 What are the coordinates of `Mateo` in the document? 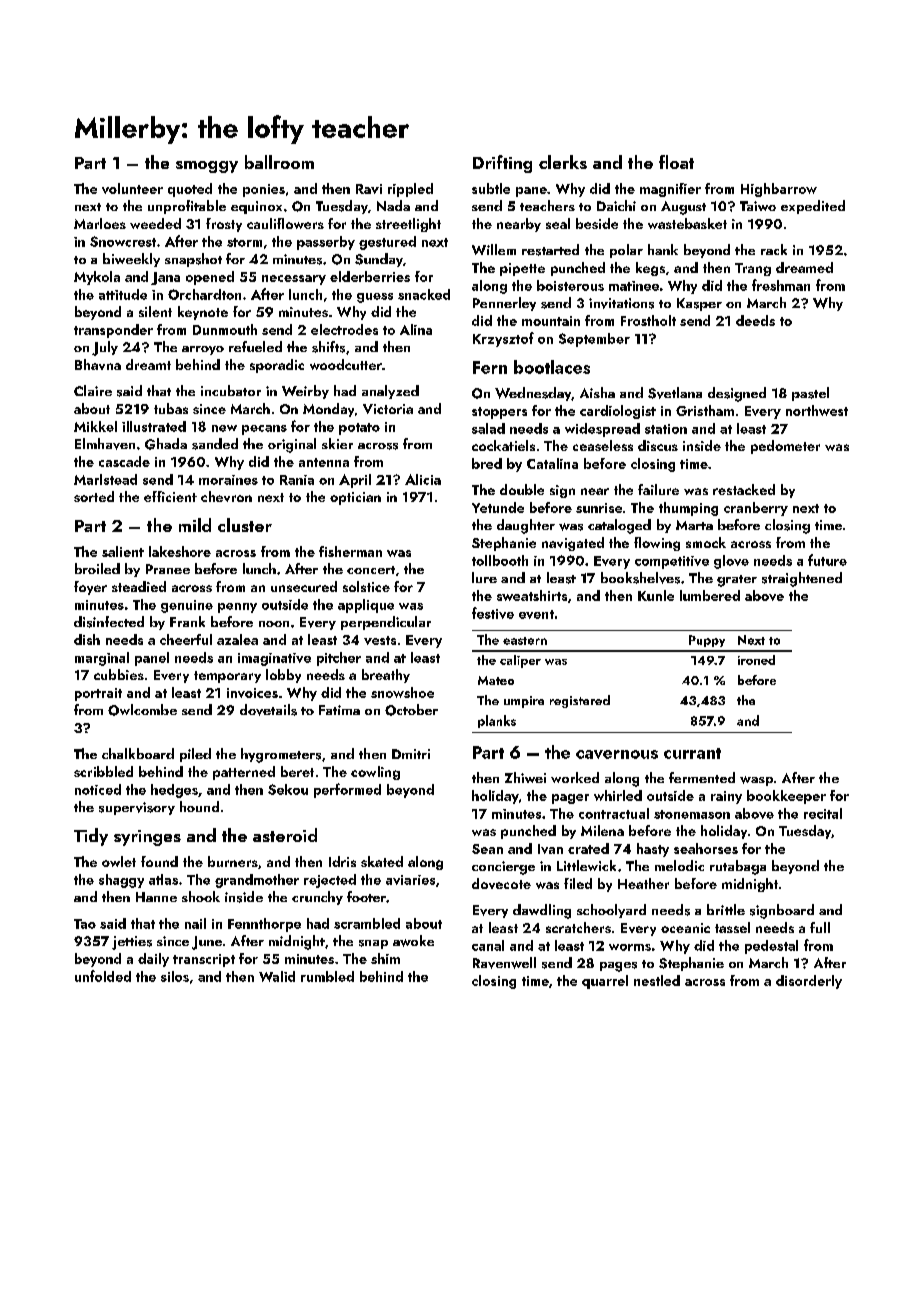 It's located at (496, 680).
